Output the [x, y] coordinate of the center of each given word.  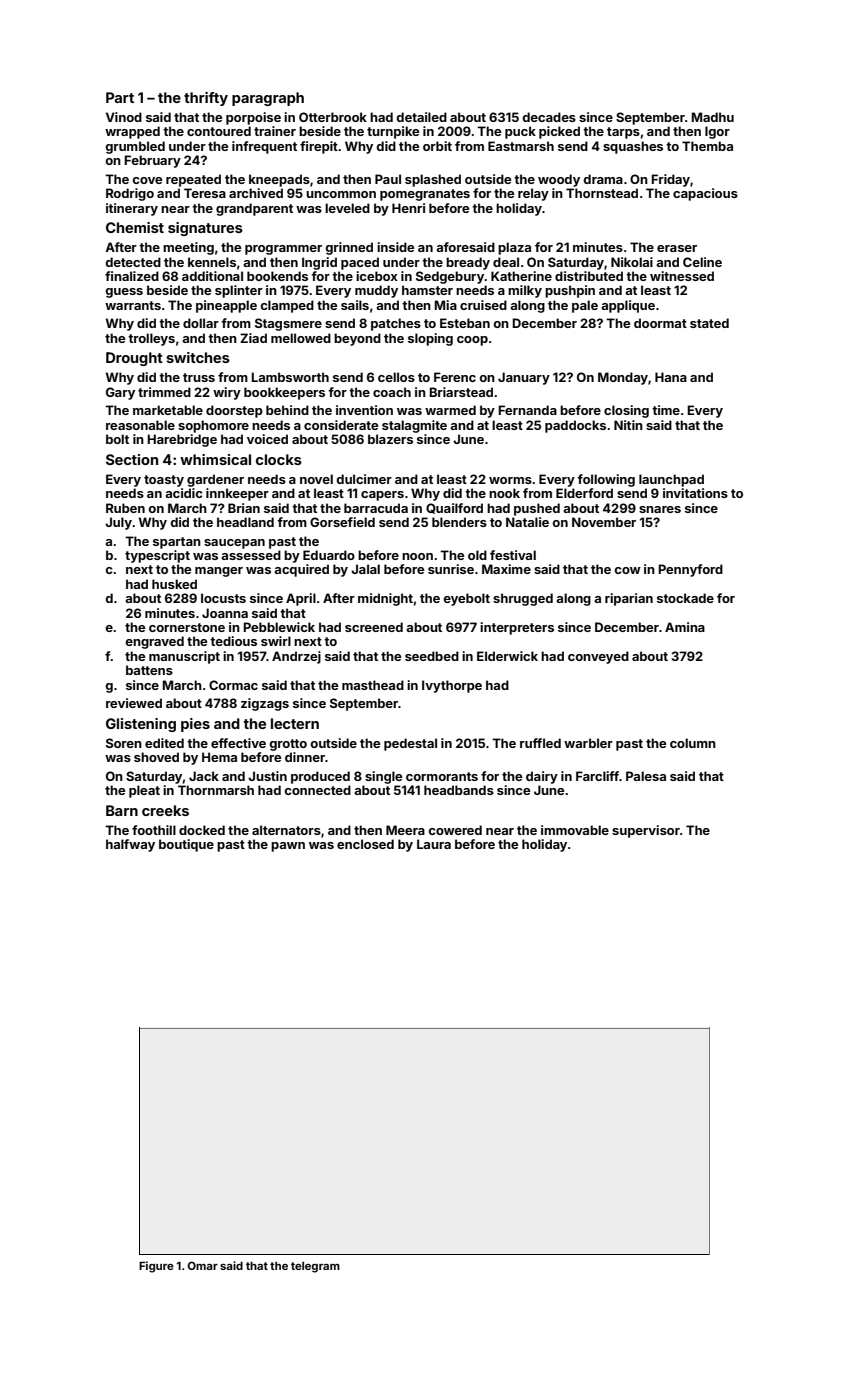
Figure [156, 1267]
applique [628, 306]
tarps [623, 133]
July [118, 523]
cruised [483, 305]
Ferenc [455, 377]
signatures [205, 229]
